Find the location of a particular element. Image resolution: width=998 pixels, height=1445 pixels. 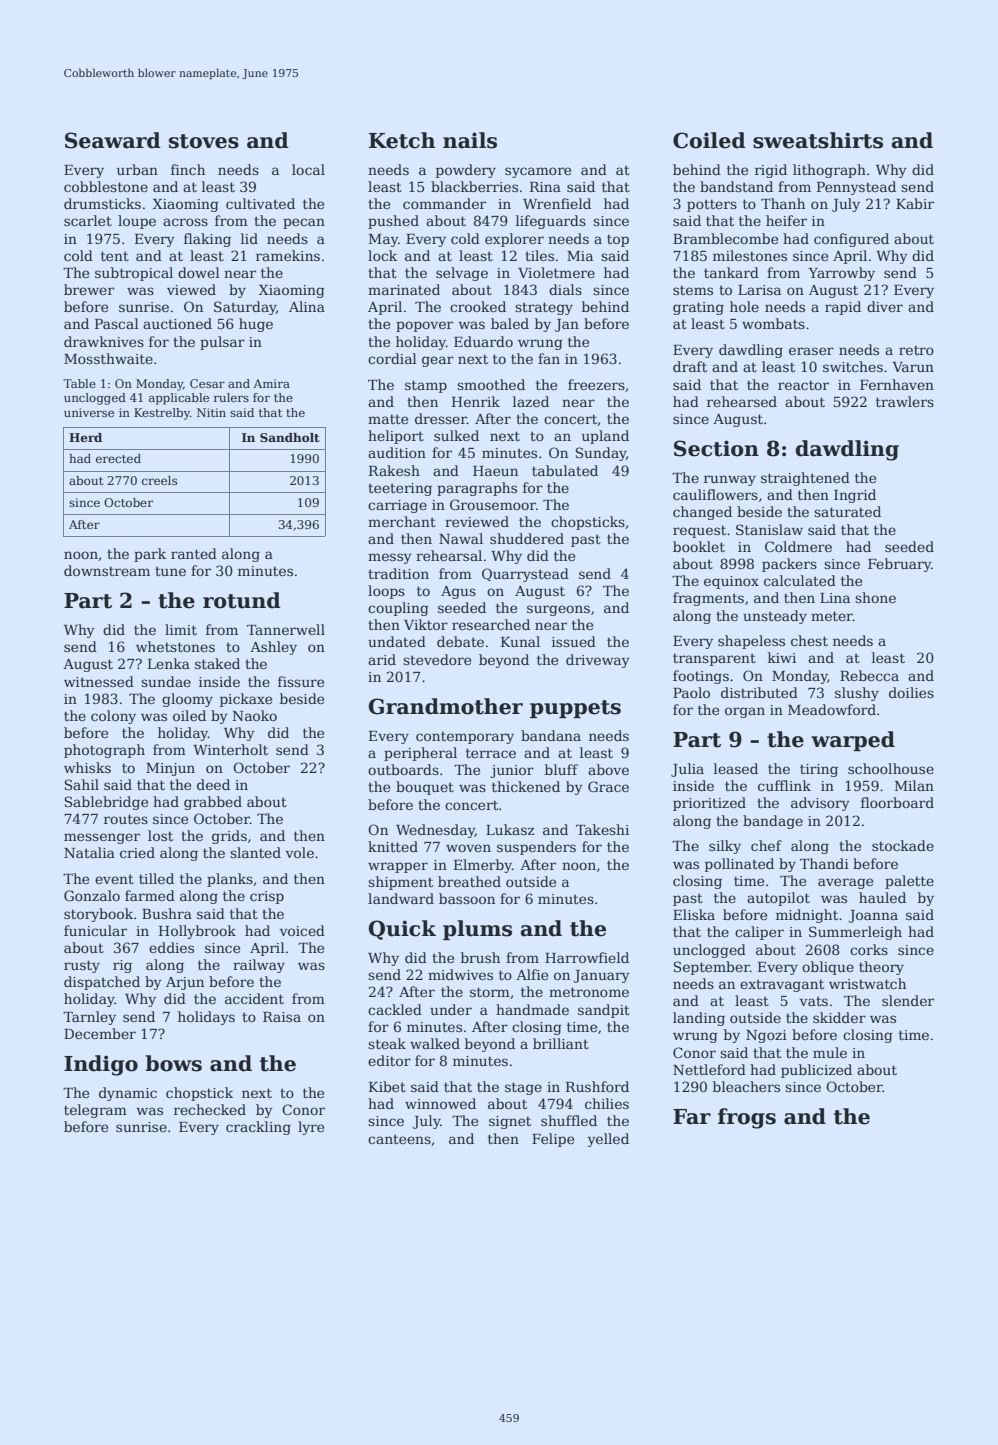

Herd is located at coordinates (85, 437).
